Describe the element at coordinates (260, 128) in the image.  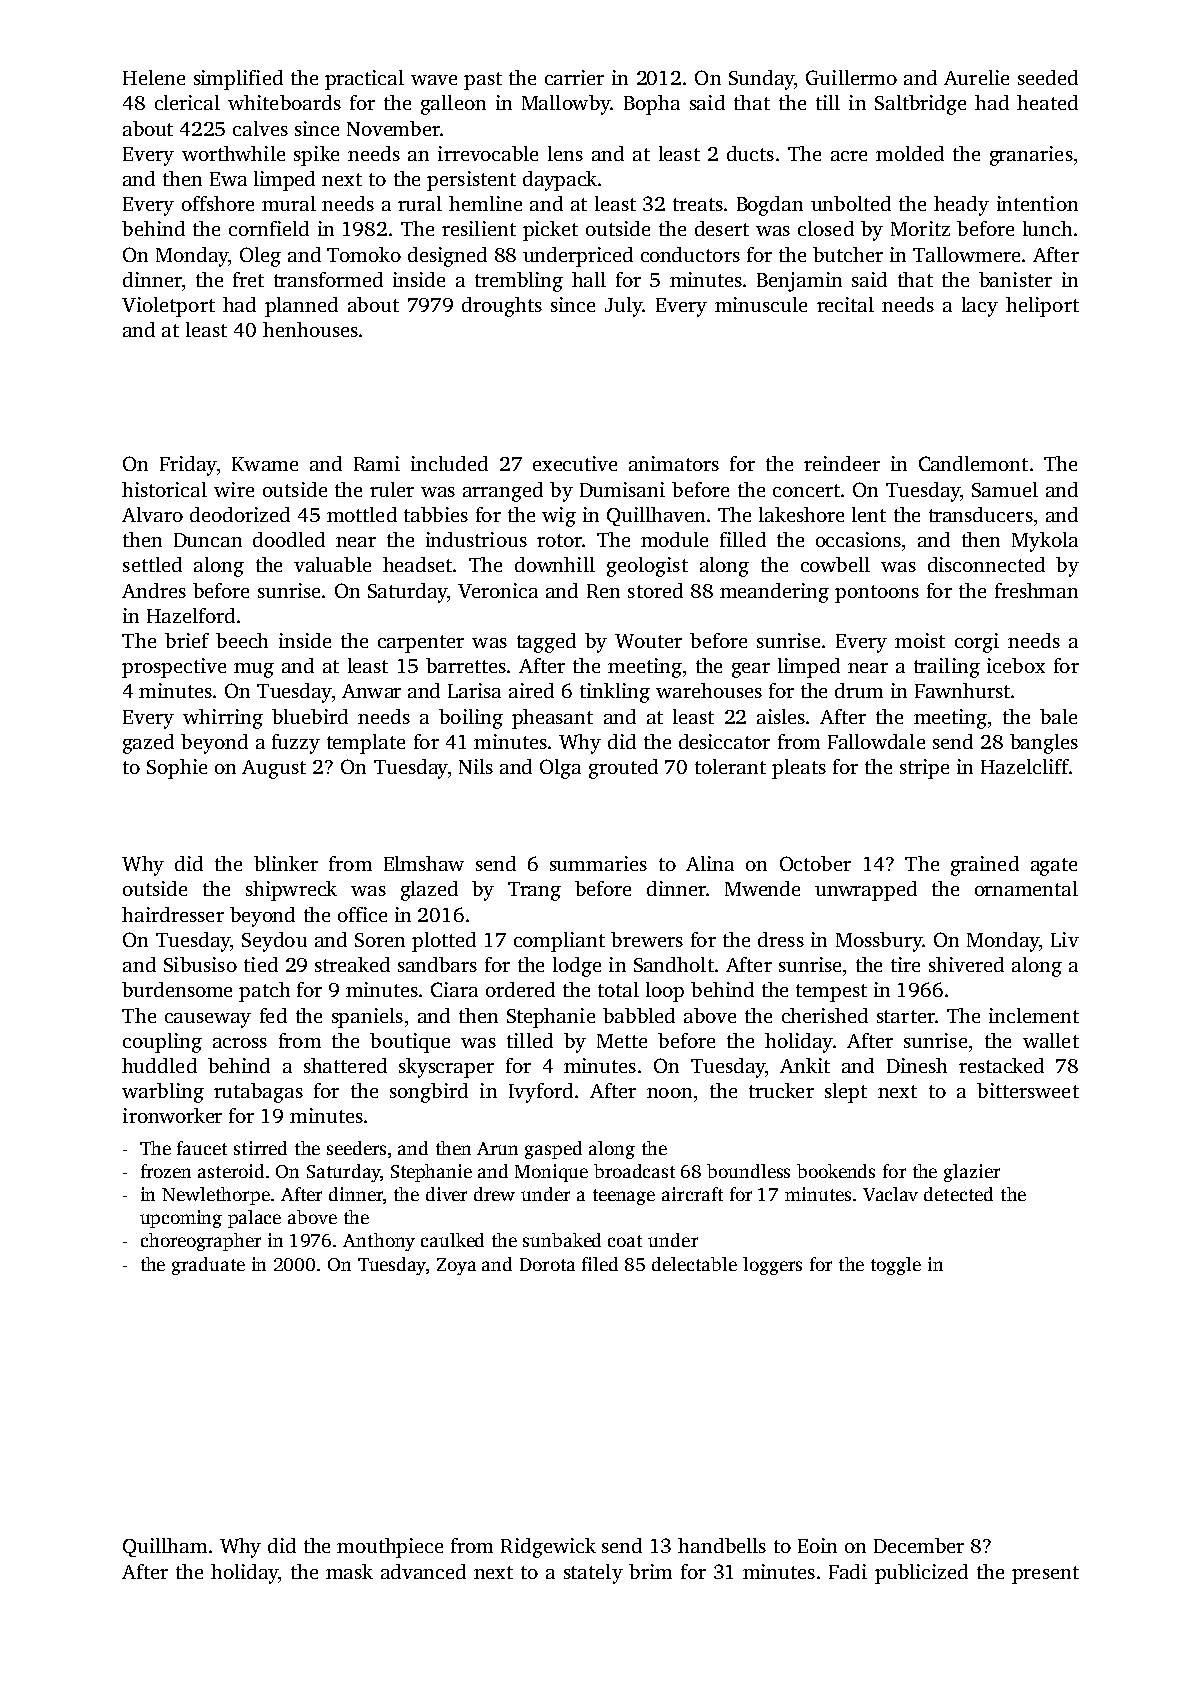
I see `calves` at that location.
